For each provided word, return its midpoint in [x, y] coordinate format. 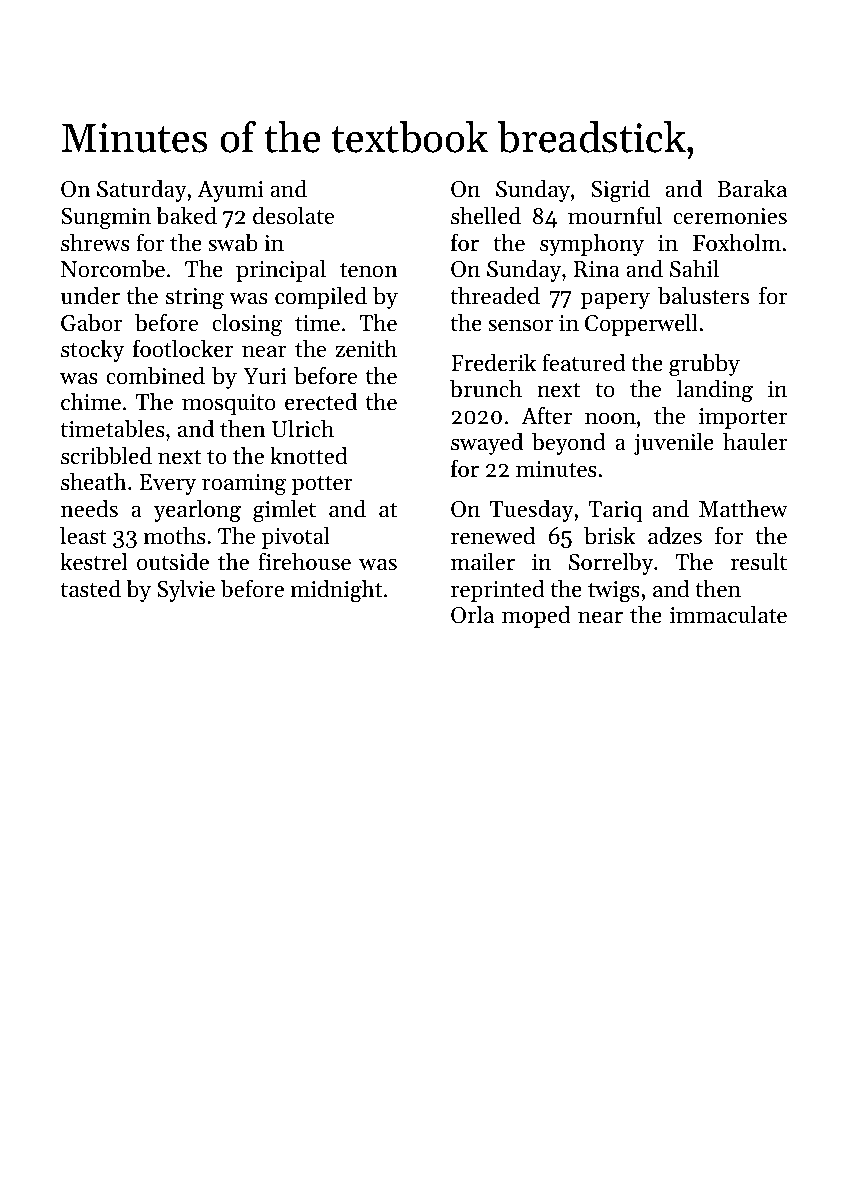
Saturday [142, 190]
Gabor [91, 322]
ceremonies [730, 216]
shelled [486, 215]
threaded [495, 295]
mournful [615, 215]
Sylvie [186, 590]
